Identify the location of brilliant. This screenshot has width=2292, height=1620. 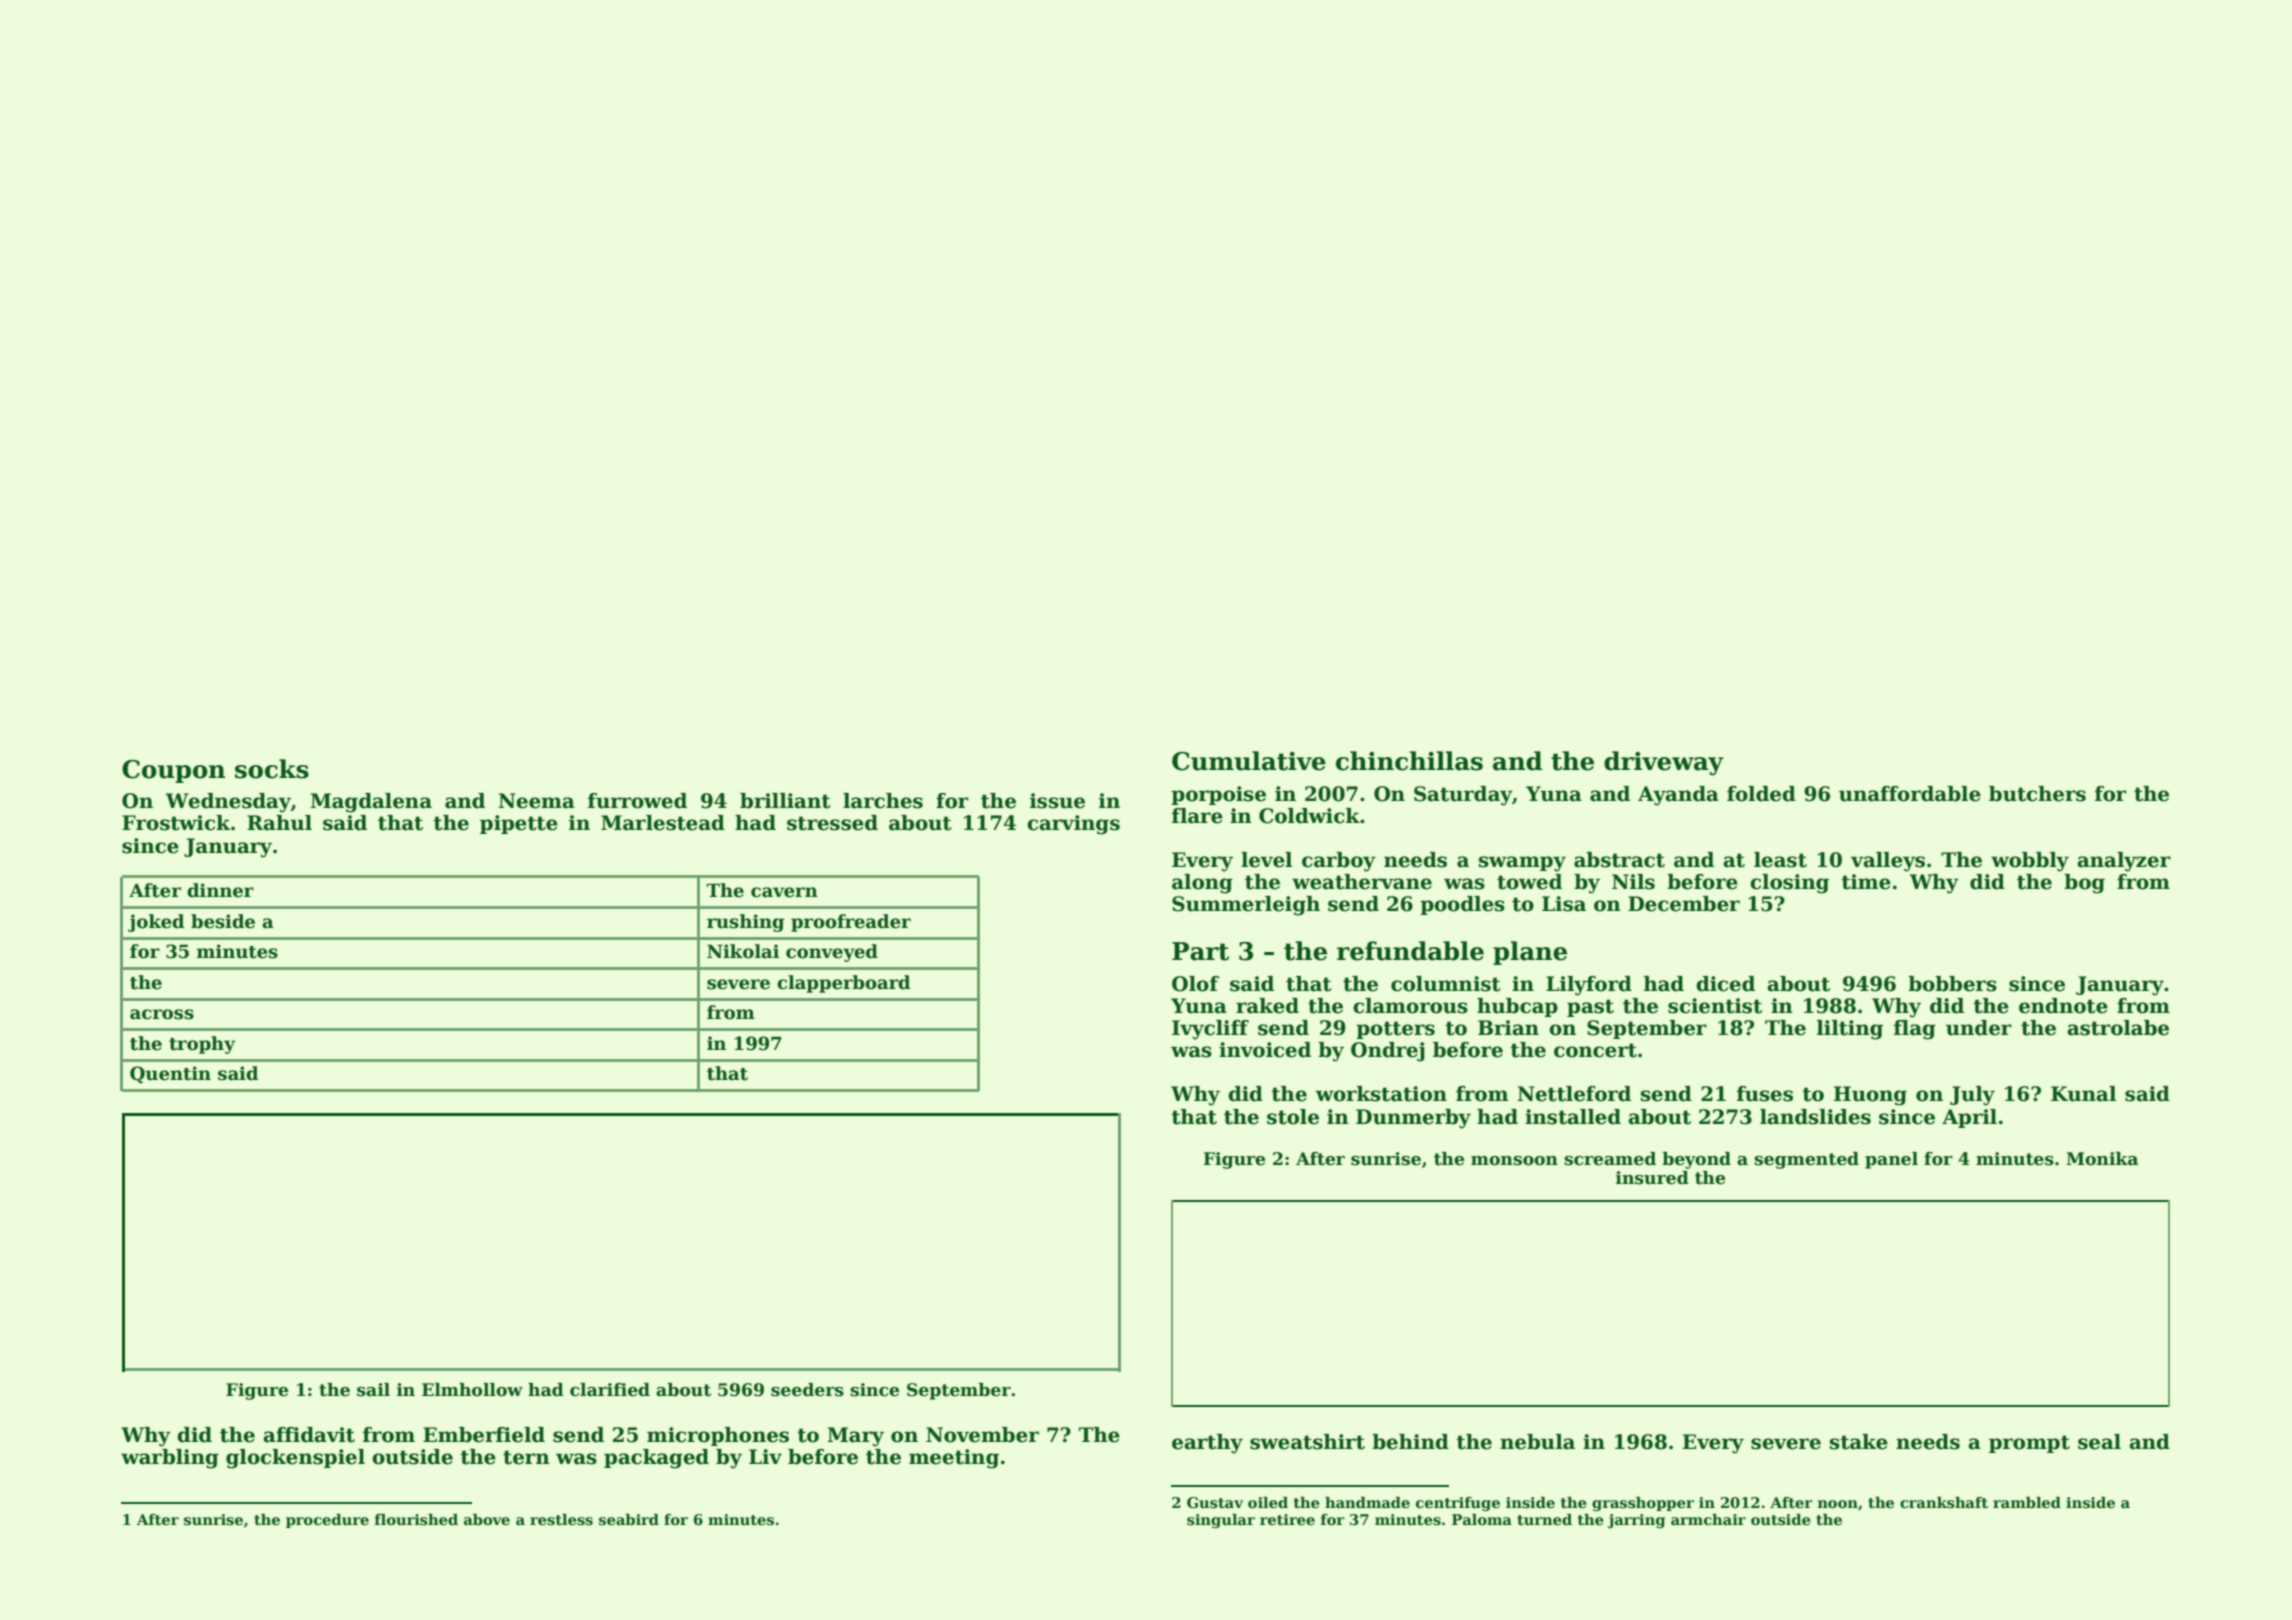
(785, 801).
